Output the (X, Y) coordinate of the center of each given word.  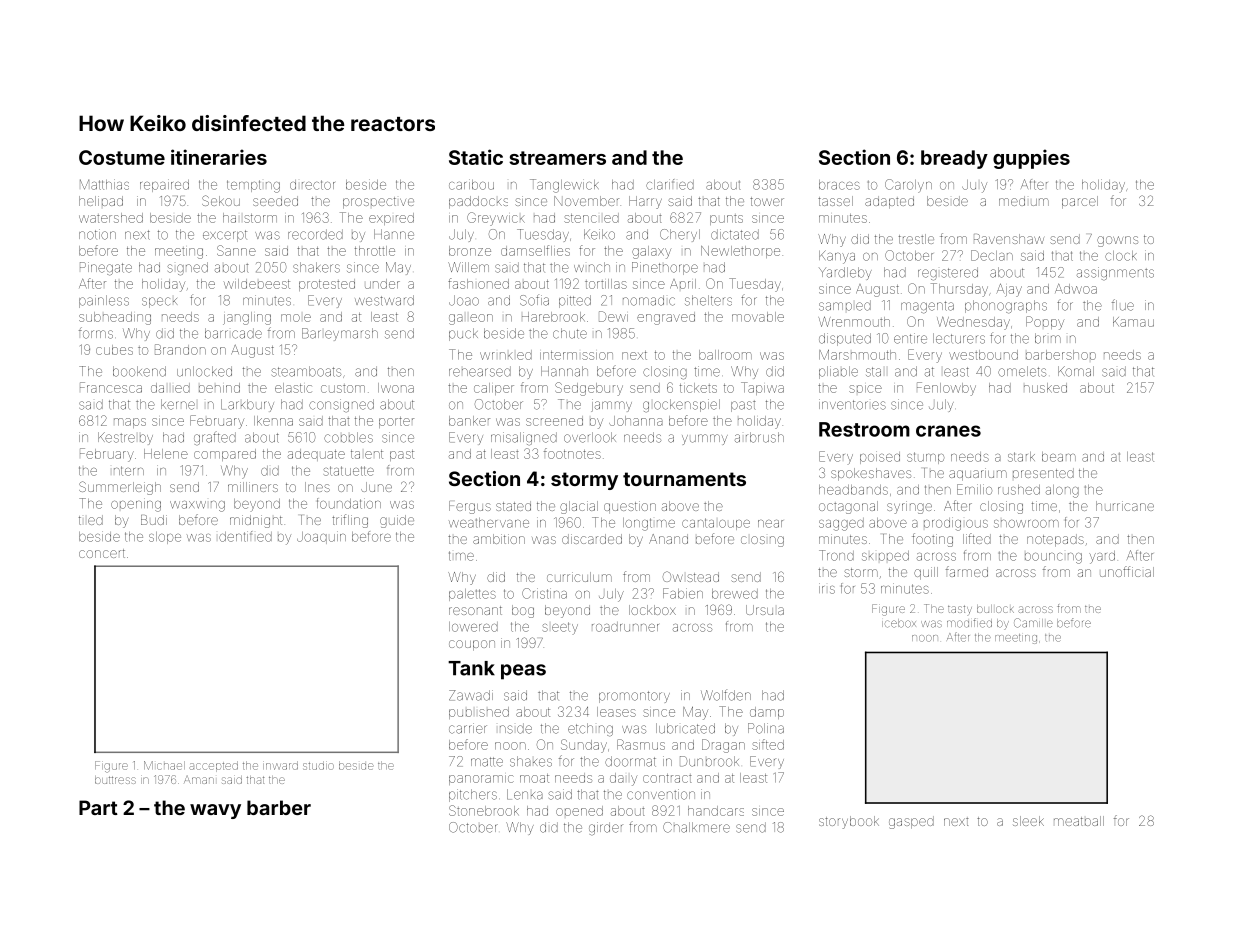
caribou (471, 184)
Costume (122, 157)
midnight (256, 521)
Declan (992, 255)
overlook (590, 437)
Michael (164, 765)
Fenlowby (946, 389)
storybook (849, 822)
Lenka (525, 794)
